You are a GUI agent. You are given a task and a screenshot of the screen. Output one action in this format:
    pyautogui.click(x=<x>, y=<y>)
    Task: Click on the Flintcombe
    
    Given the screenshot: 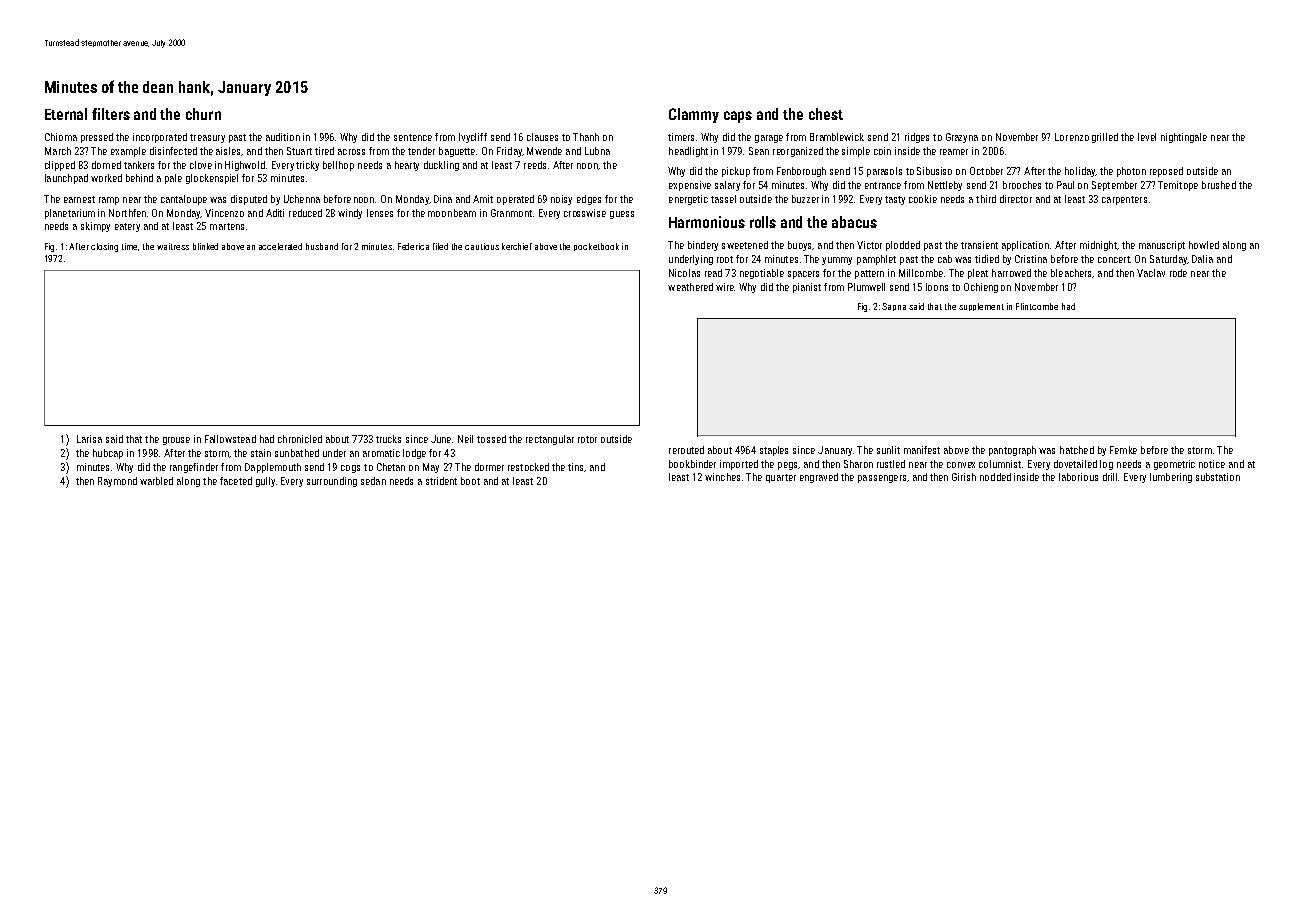 What is the action you would take?
    pyautogui.click(x=1037, y=306)
